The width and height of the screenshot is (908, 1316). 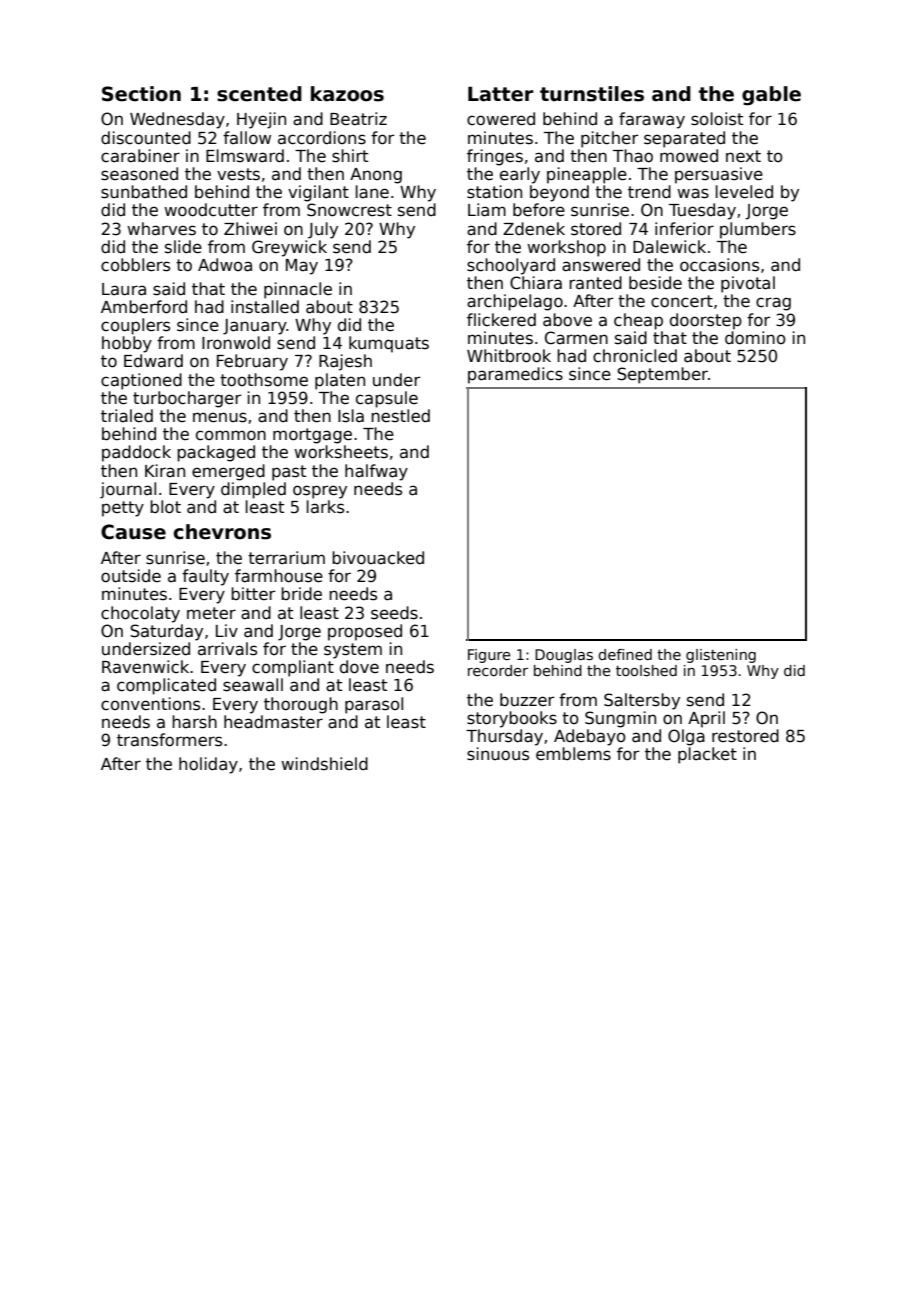 I want to click on complicated, so click(x=166, y=686).
